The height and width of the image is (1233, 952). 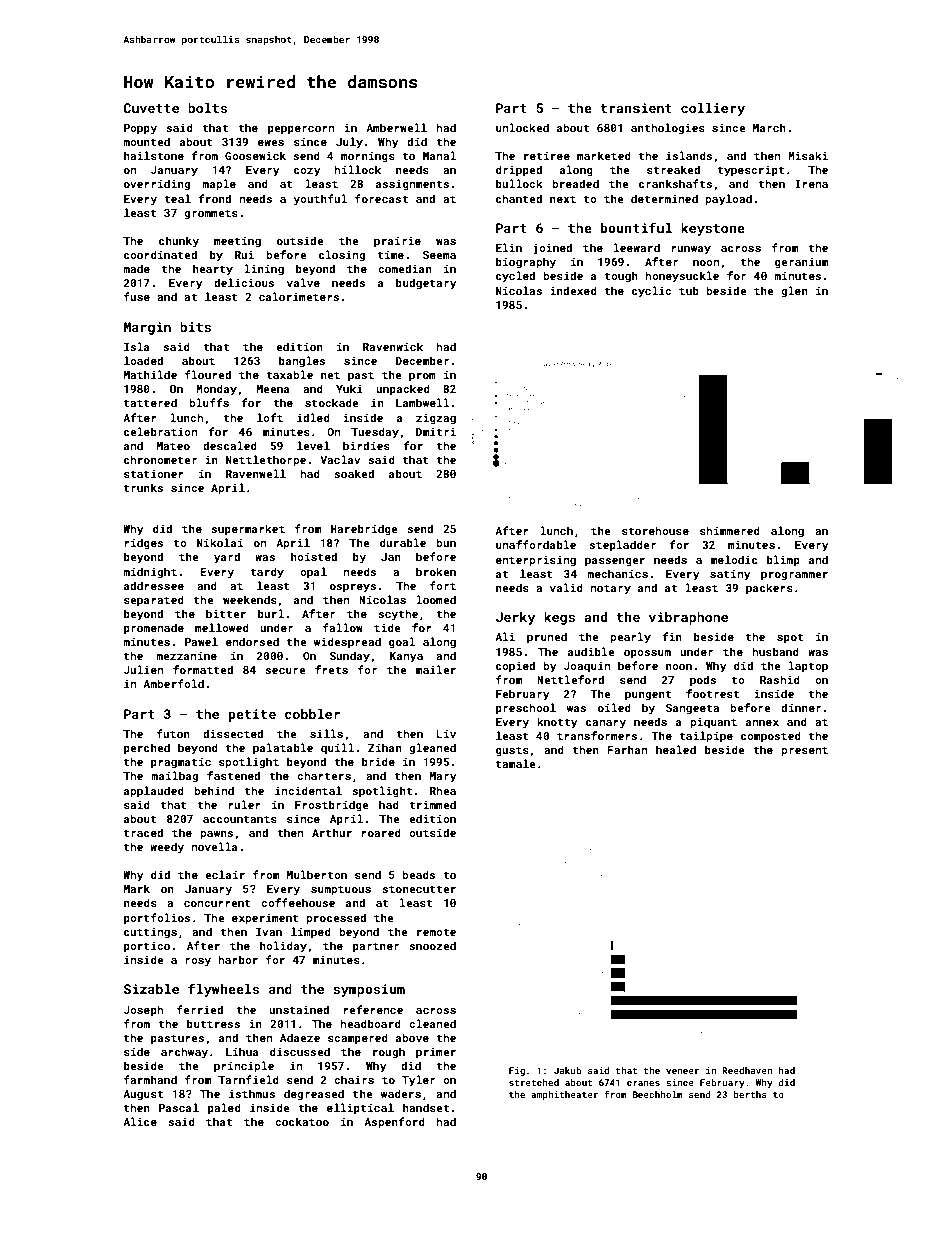 I want to click on assignments, so click(x=412, y=185).
